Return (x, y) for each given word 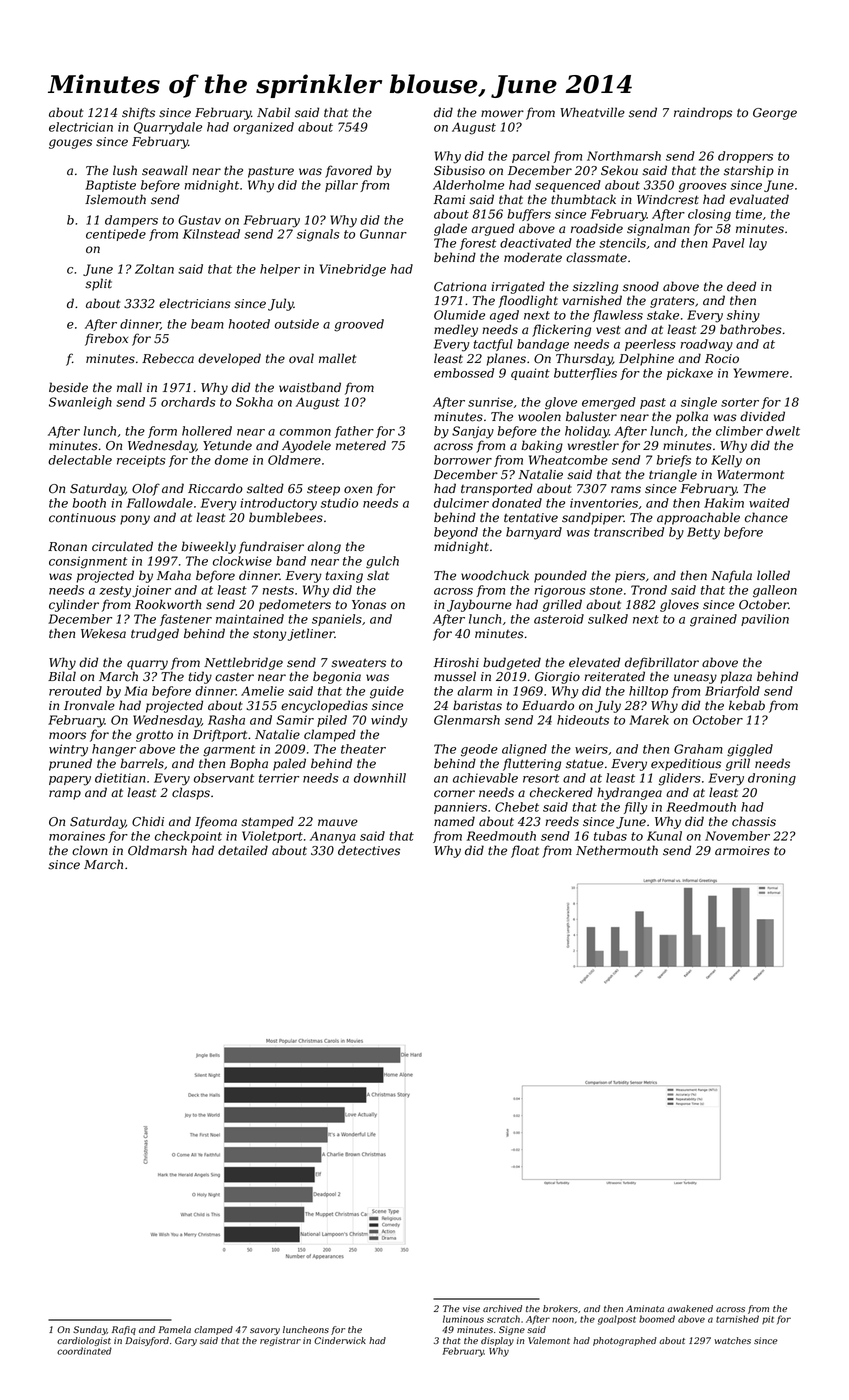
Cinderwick (340, 1340)
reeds (562, 821)
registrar (280, 1341)
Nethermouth (617, 850)
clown (90, 850)
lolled (773, 575)
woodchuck (495, 575)
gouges (70, 144)
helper (280, 270)
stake (663, 315)
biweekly (208, 547)
